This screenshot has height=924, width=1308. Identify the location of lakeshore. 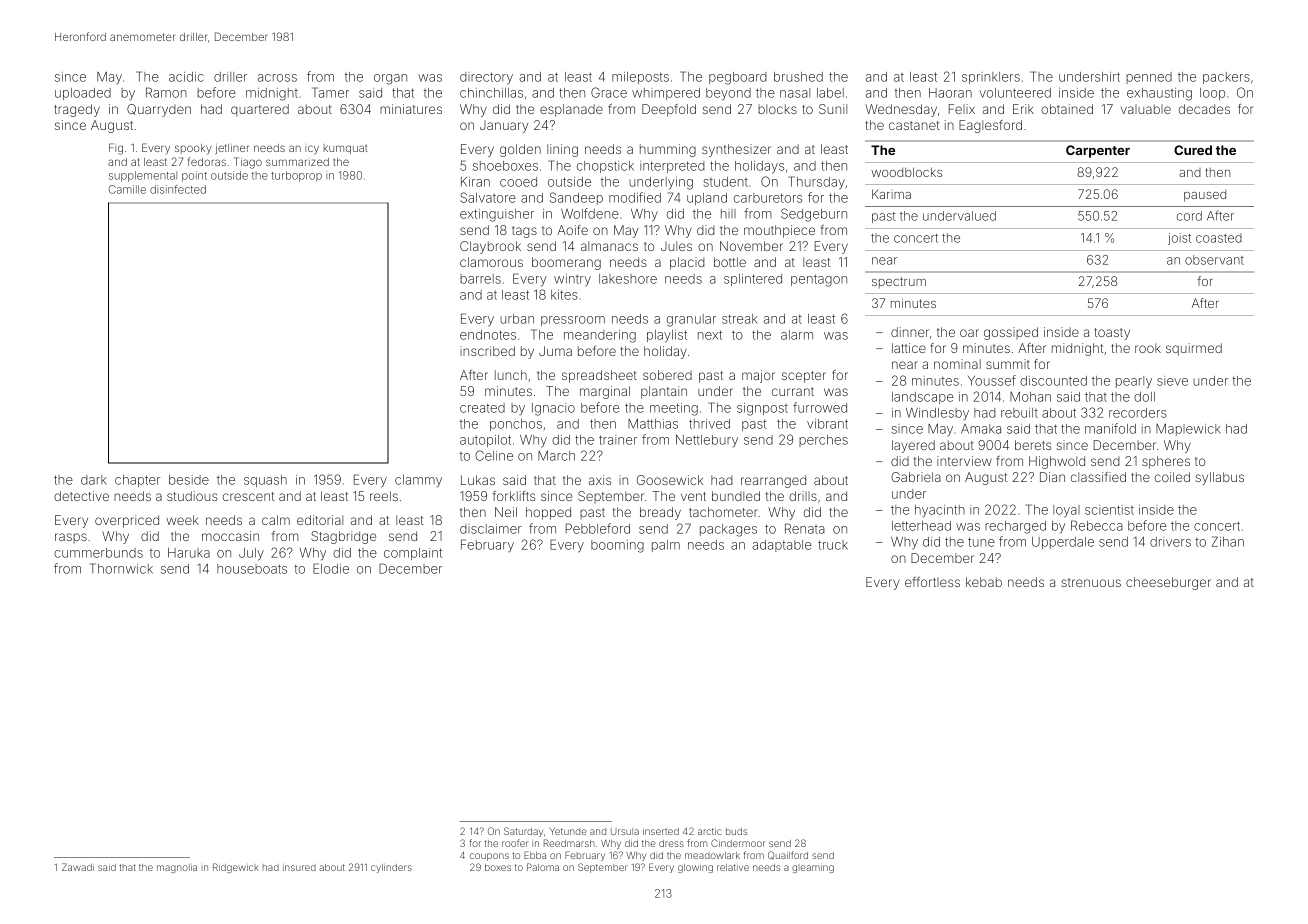
(628, 279).
